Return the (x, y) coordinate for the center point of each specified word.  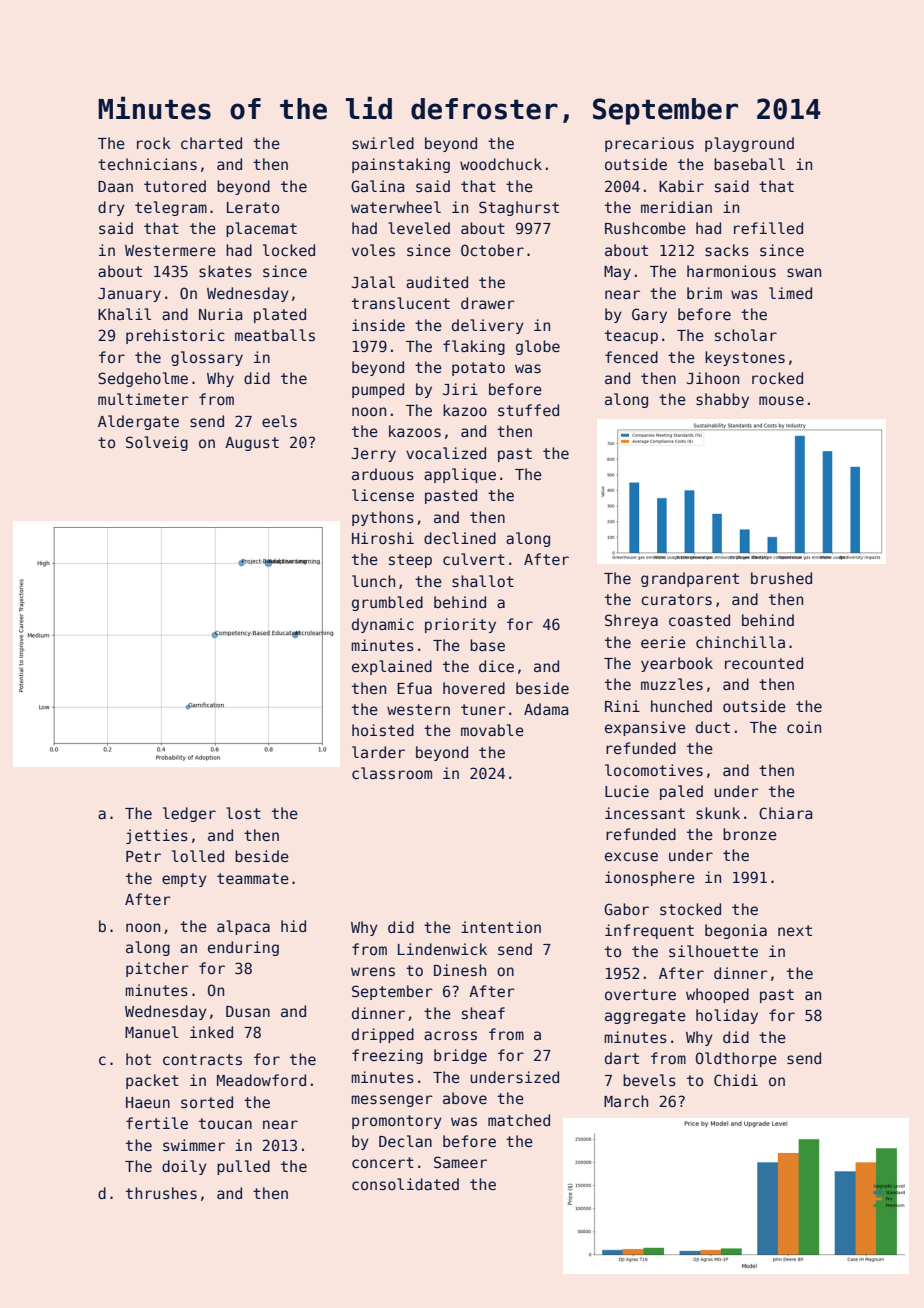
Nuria (221, 314)
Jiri (460, 389)
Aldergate (138, 422)
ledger (189, 814)
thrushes (161, 1193)
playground (749, 144)
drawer (488, 303)
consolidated (405, 1184)
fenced (631, 357)
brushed (781, 578)
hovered (474, 688)
